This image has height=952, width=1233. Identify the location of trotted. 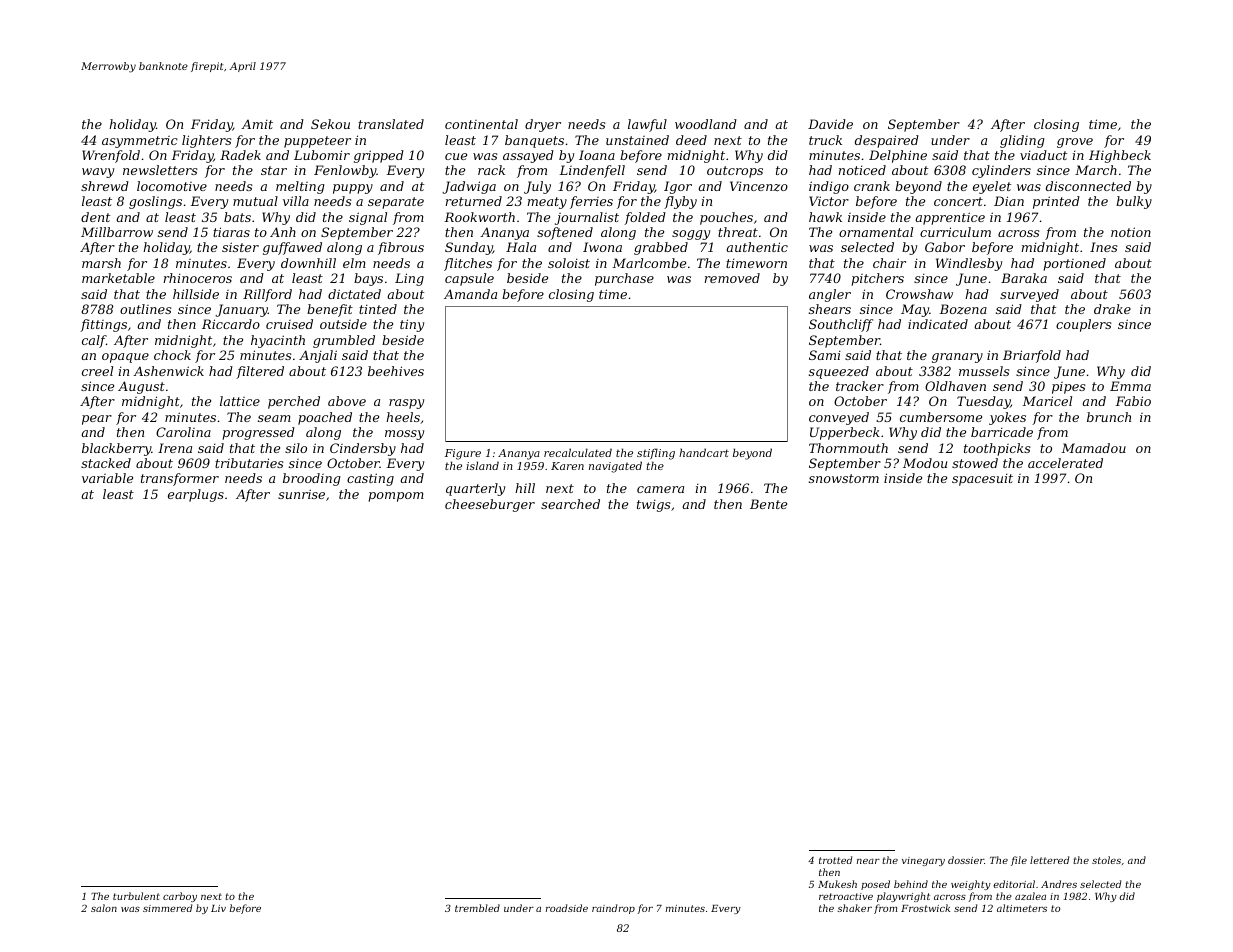
(835, 860).
